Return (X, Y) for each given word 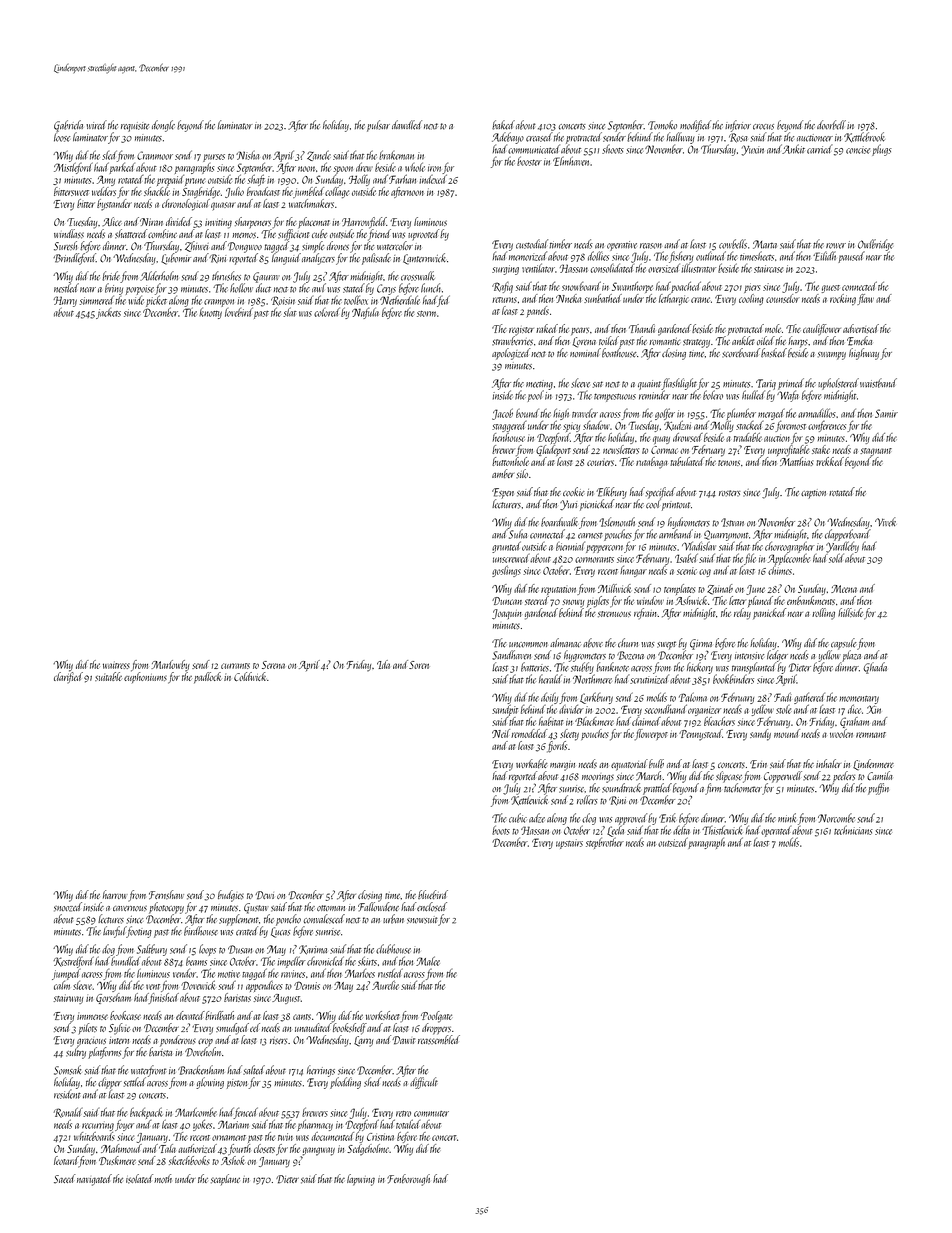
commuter (431, 1114)
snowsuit (422, 920)
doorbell (831, 125)
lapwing (361, 1180)
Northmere (592, 679)
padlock (208, 678)
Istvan (732, 522)
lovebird (239, 312)
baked (503, 125)
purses (214, 158)
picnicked (597, 505)
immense (92, 1016)
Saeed (65, 1179)
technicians (853, 830)
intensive (749, 656)
